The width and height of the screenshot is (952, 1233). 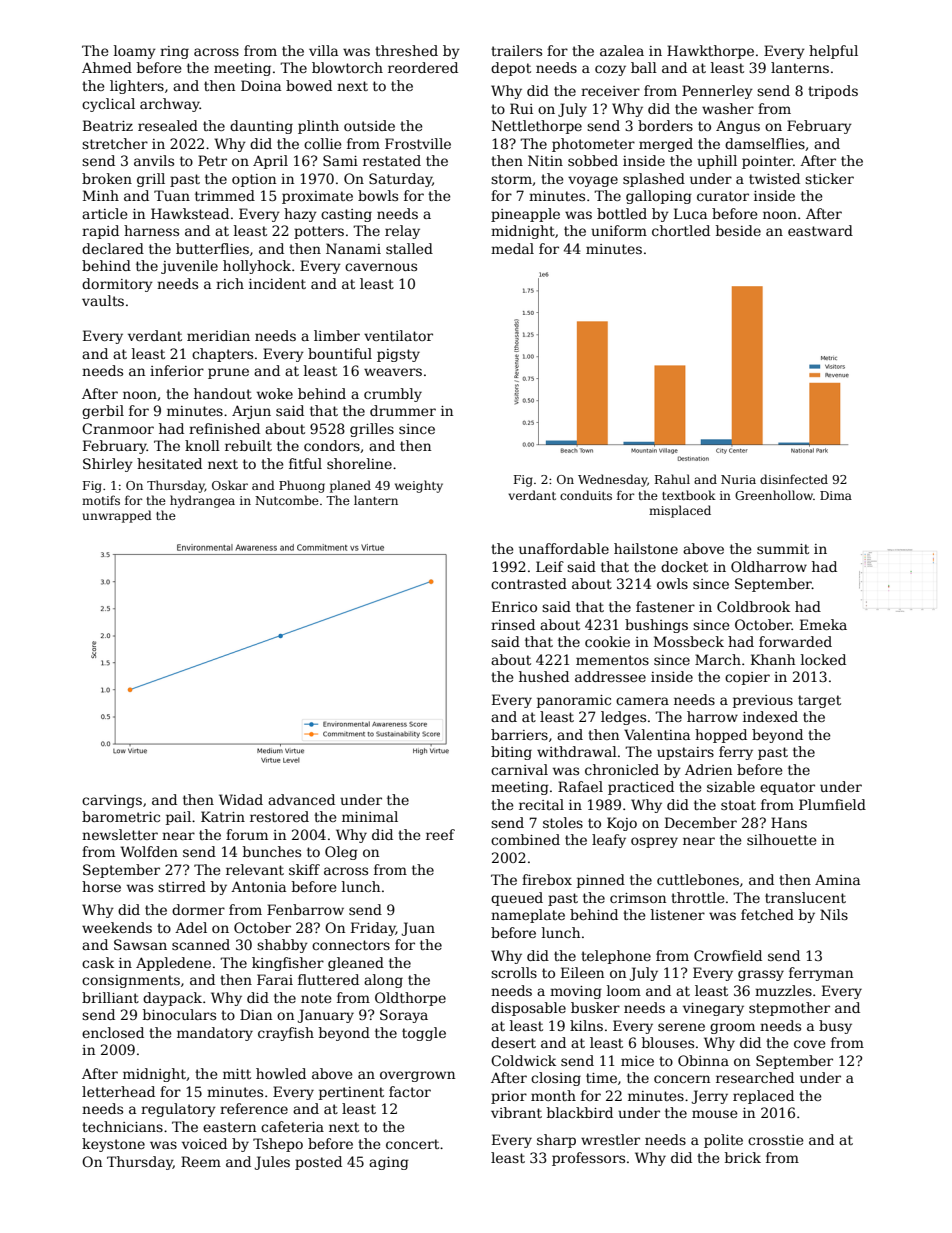 I want to click on Cranmoor, so click(x=118, y=428).
